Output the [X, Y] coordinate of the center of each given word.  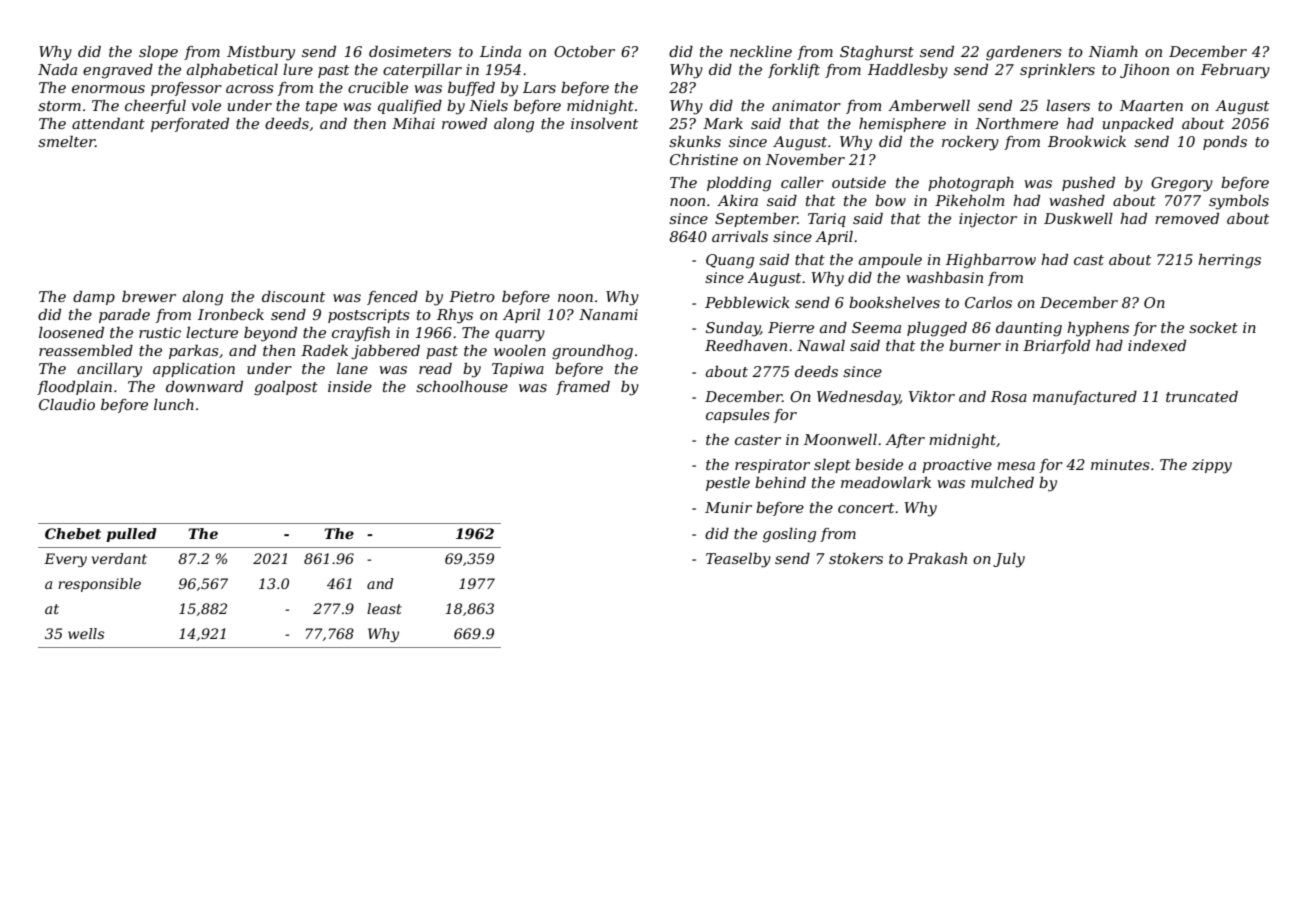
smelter [66, 141]
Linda [500, 51]
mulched [1002, 482]
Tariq [827, 220]
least [384, 608]
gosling [789, 535]
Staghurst [877, 53]
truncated [1202, 396]
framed [583, 388]
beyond [270, 334]
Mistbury [261, 53]
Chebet [73, 533]
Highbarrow [991, 261]
